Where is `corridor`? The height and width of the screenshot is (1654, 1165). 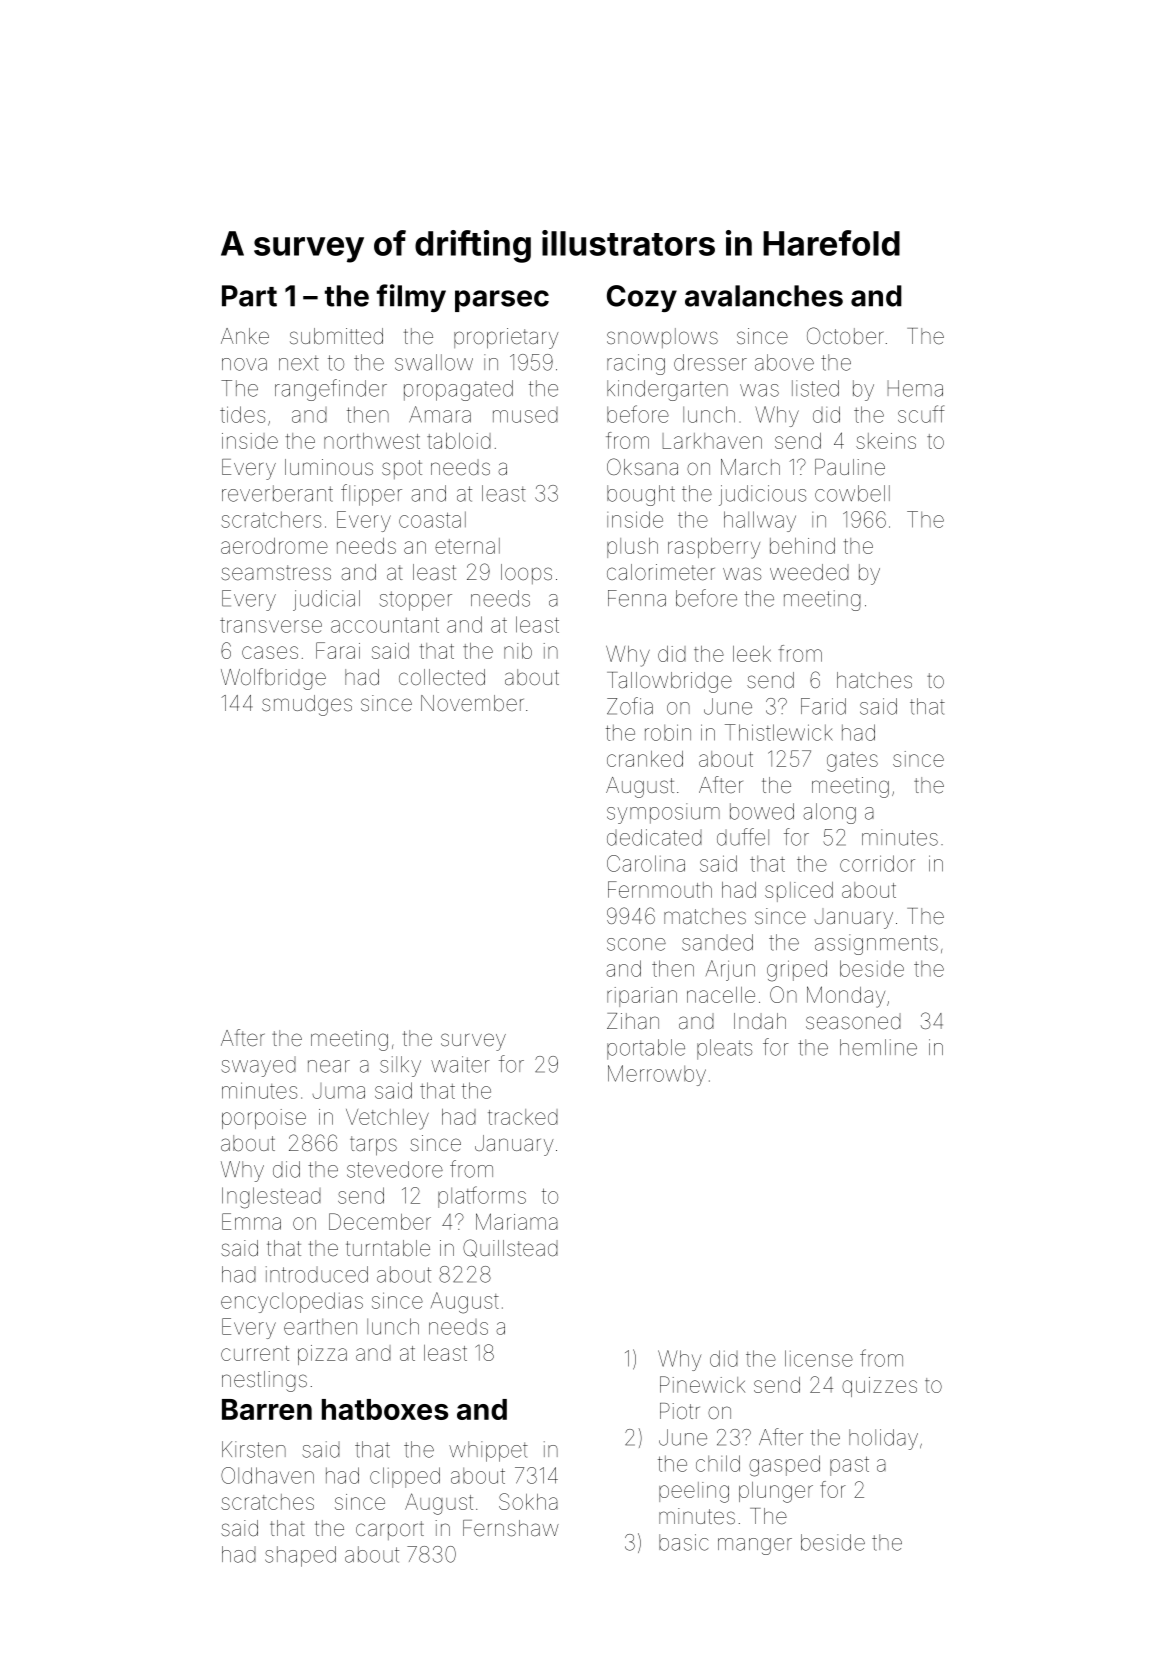
corridor is located at coordinates (877, 863).
